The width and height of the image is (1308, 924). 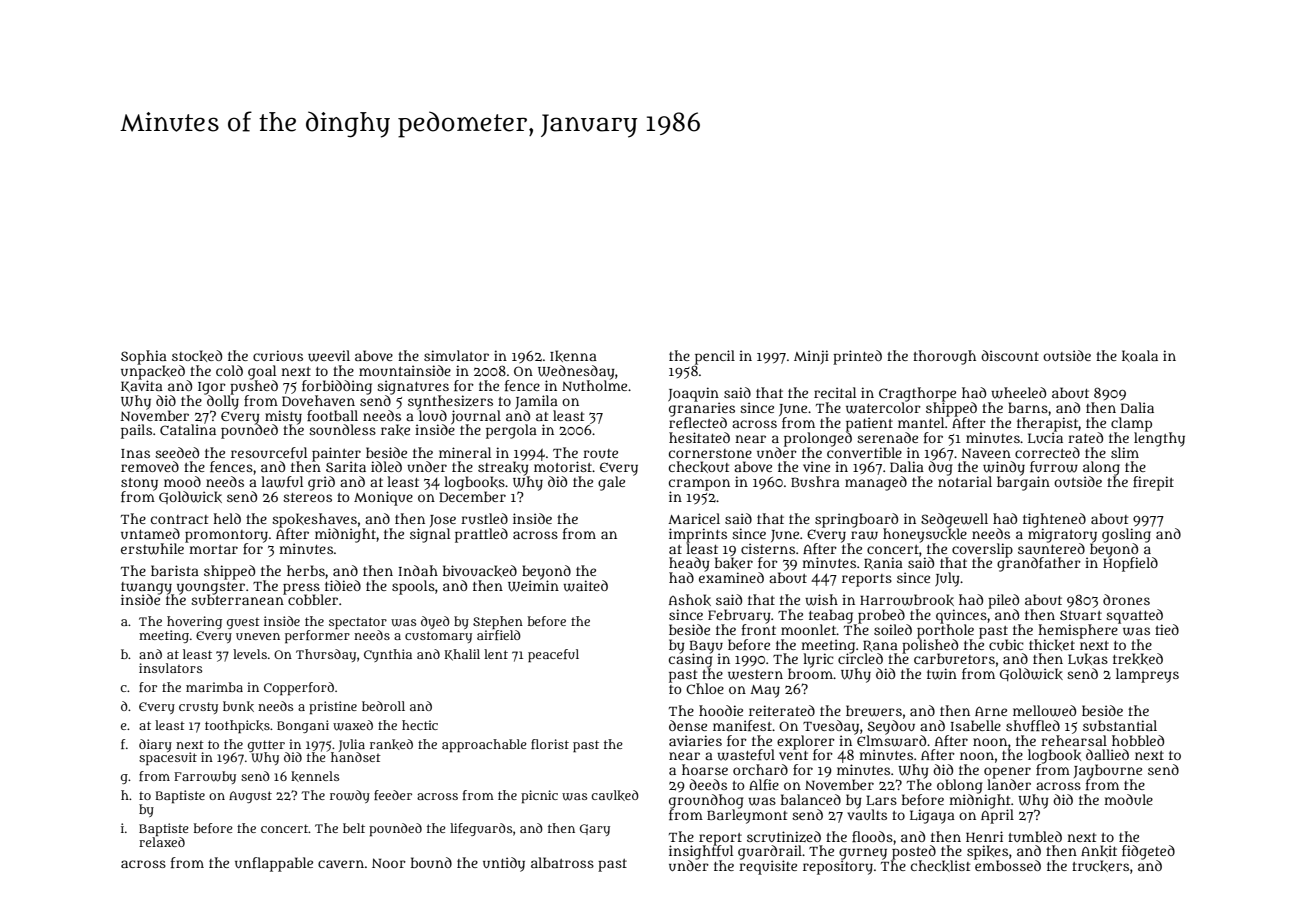 What do you see at coordinates (354, 828) in the image?
I see `belt` at bounding box center [354, 828].
